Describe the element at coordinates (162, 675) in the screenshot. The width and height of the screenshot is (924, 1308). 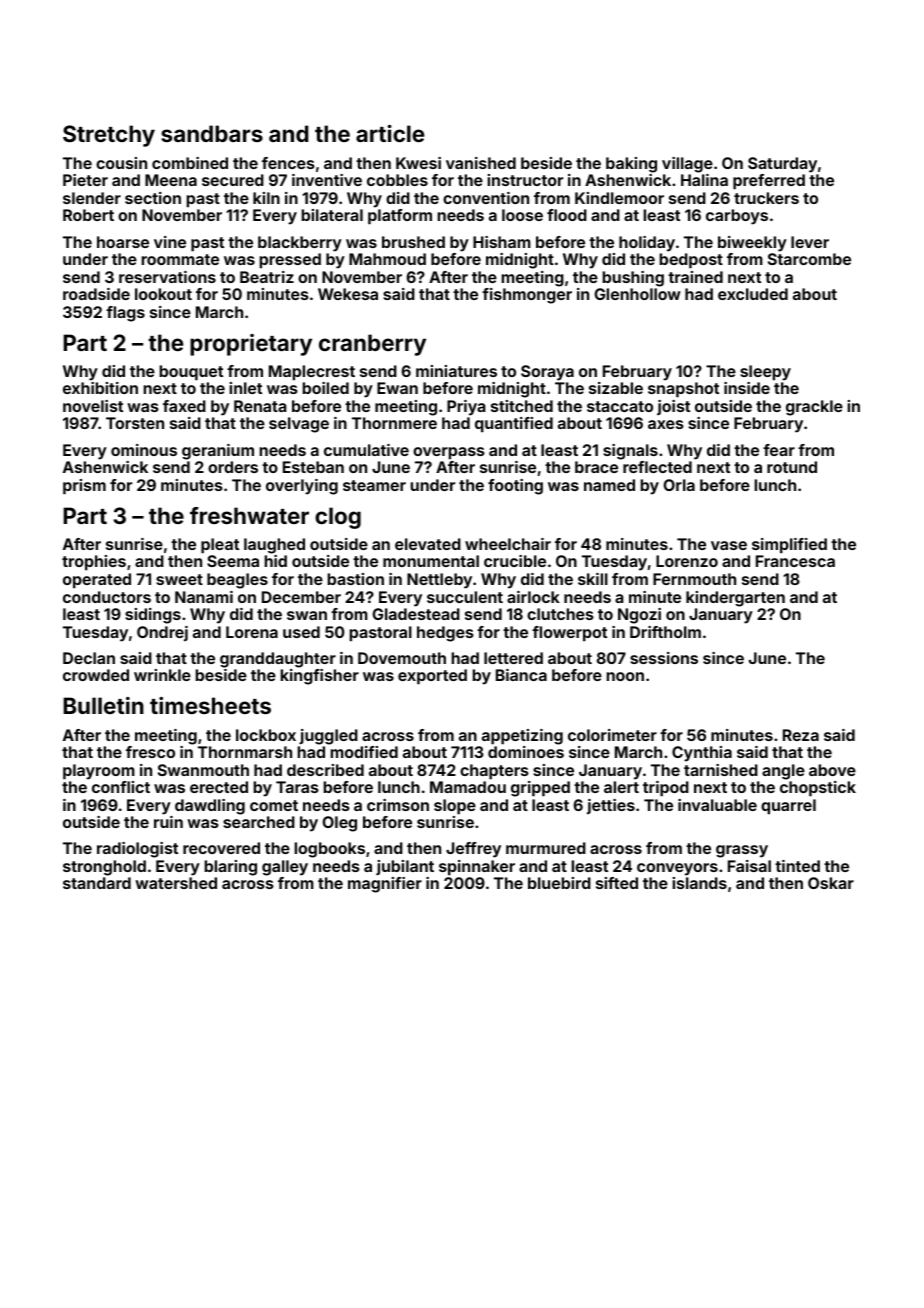
I see `wrinkle` at that location.
